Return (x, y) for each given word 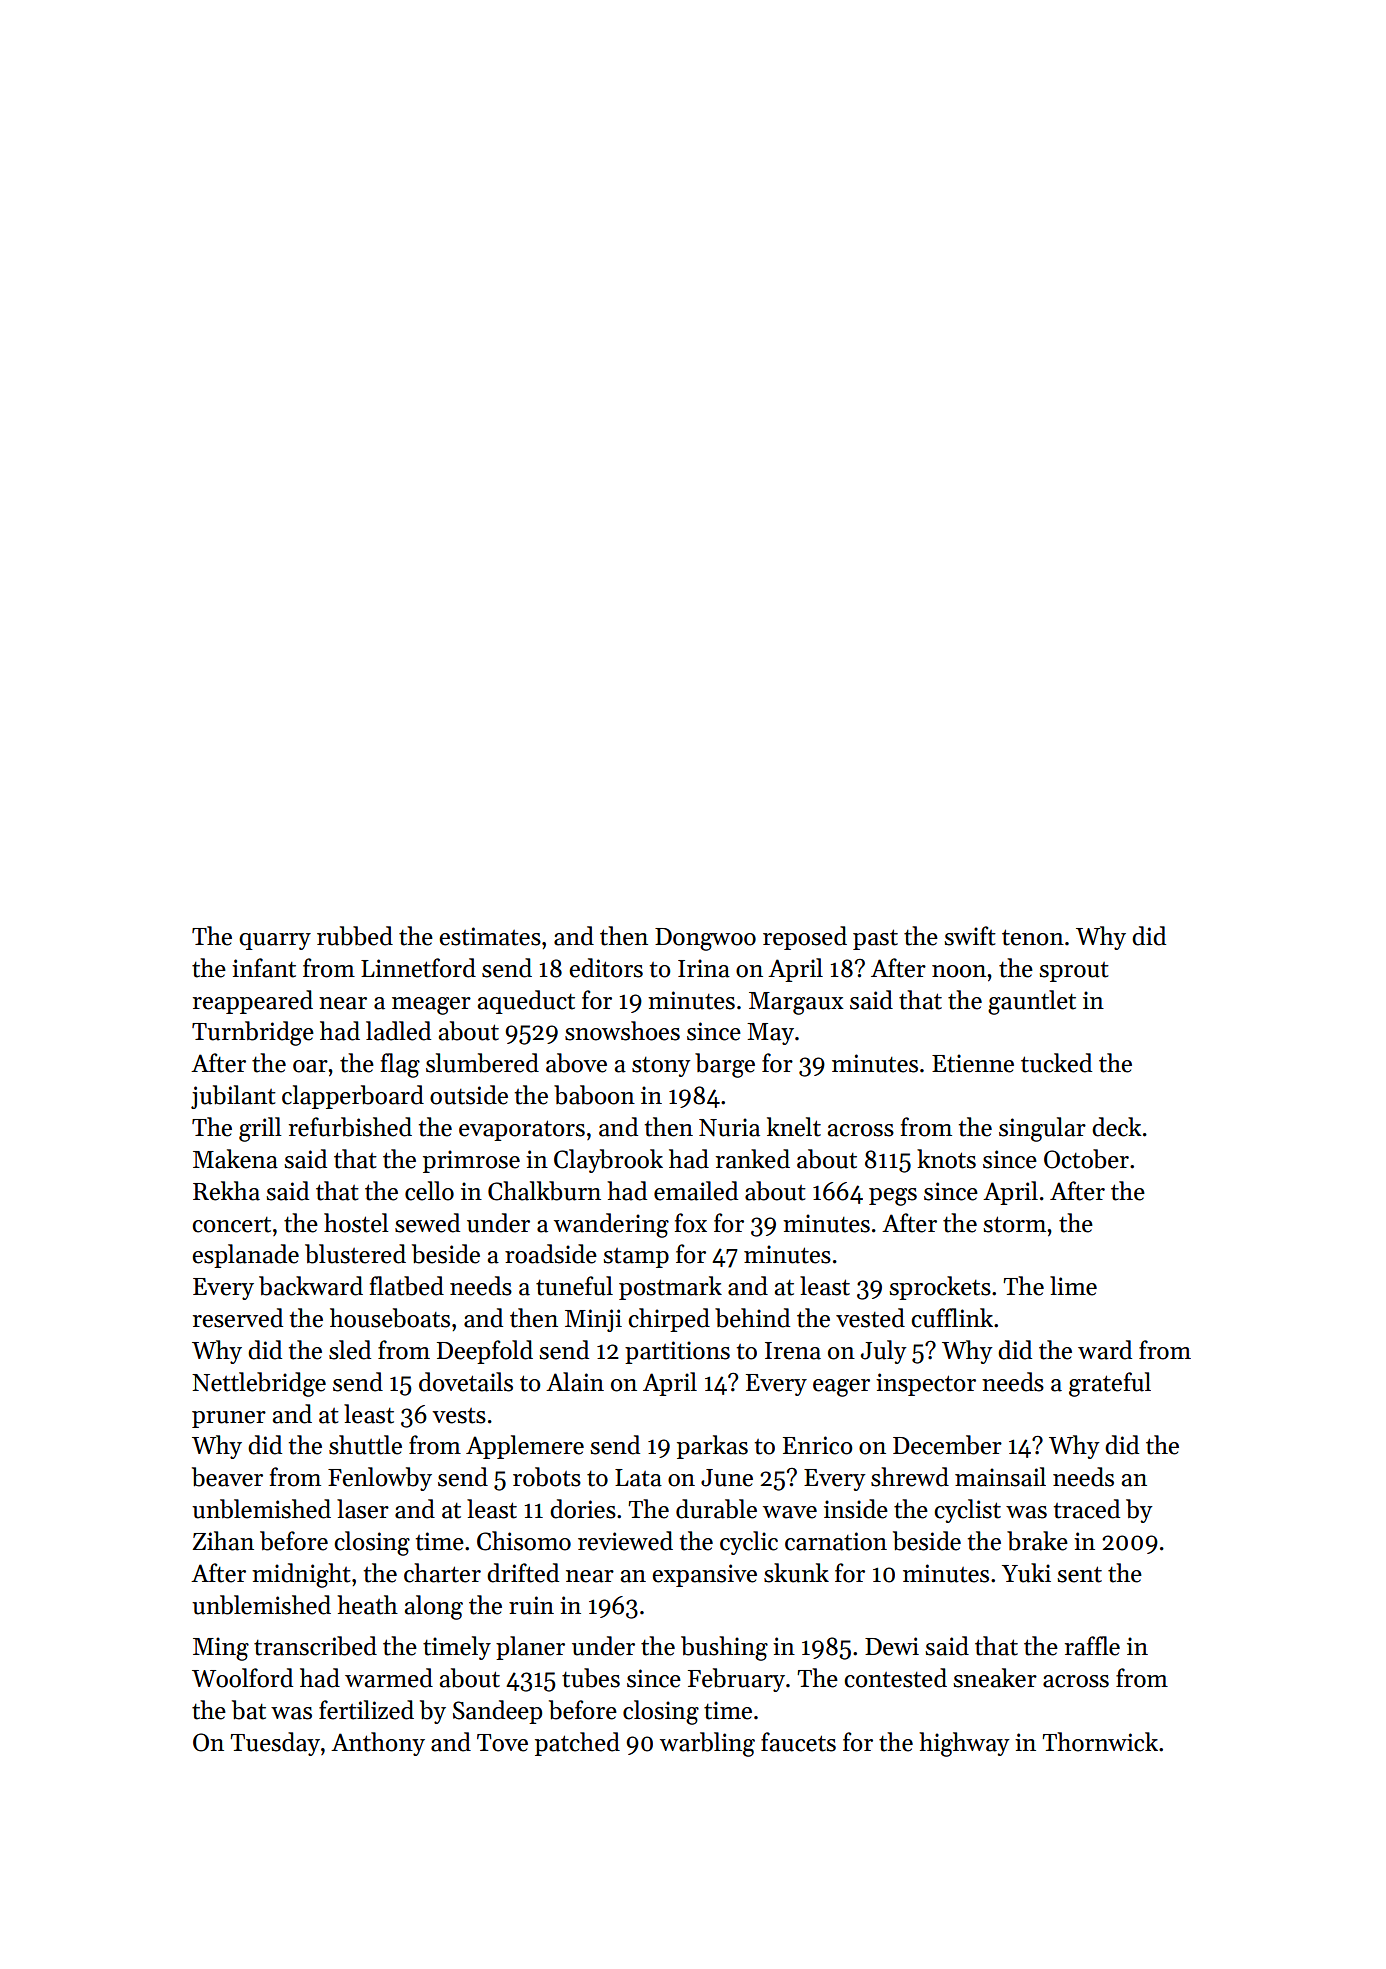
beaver (227, 1477)
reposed (805, 938)
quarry (275, 941)
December (947, 1445)
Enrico (818, 1445)
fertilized (366, 1710)
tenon (1033, 937)
